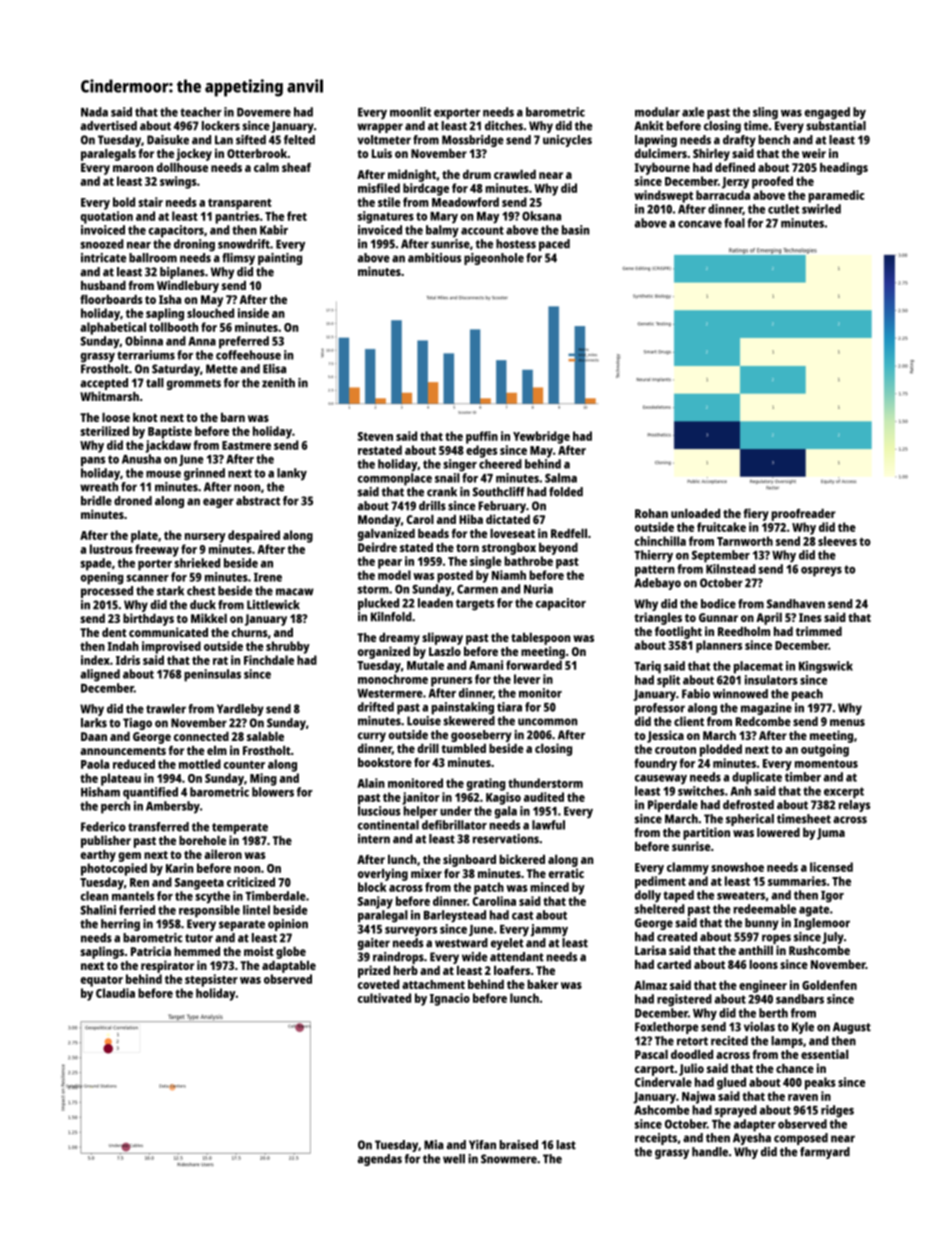  What do you see at coordinates (657, 112) in the image?
I see `modular` at bounding box center [657, 112].
